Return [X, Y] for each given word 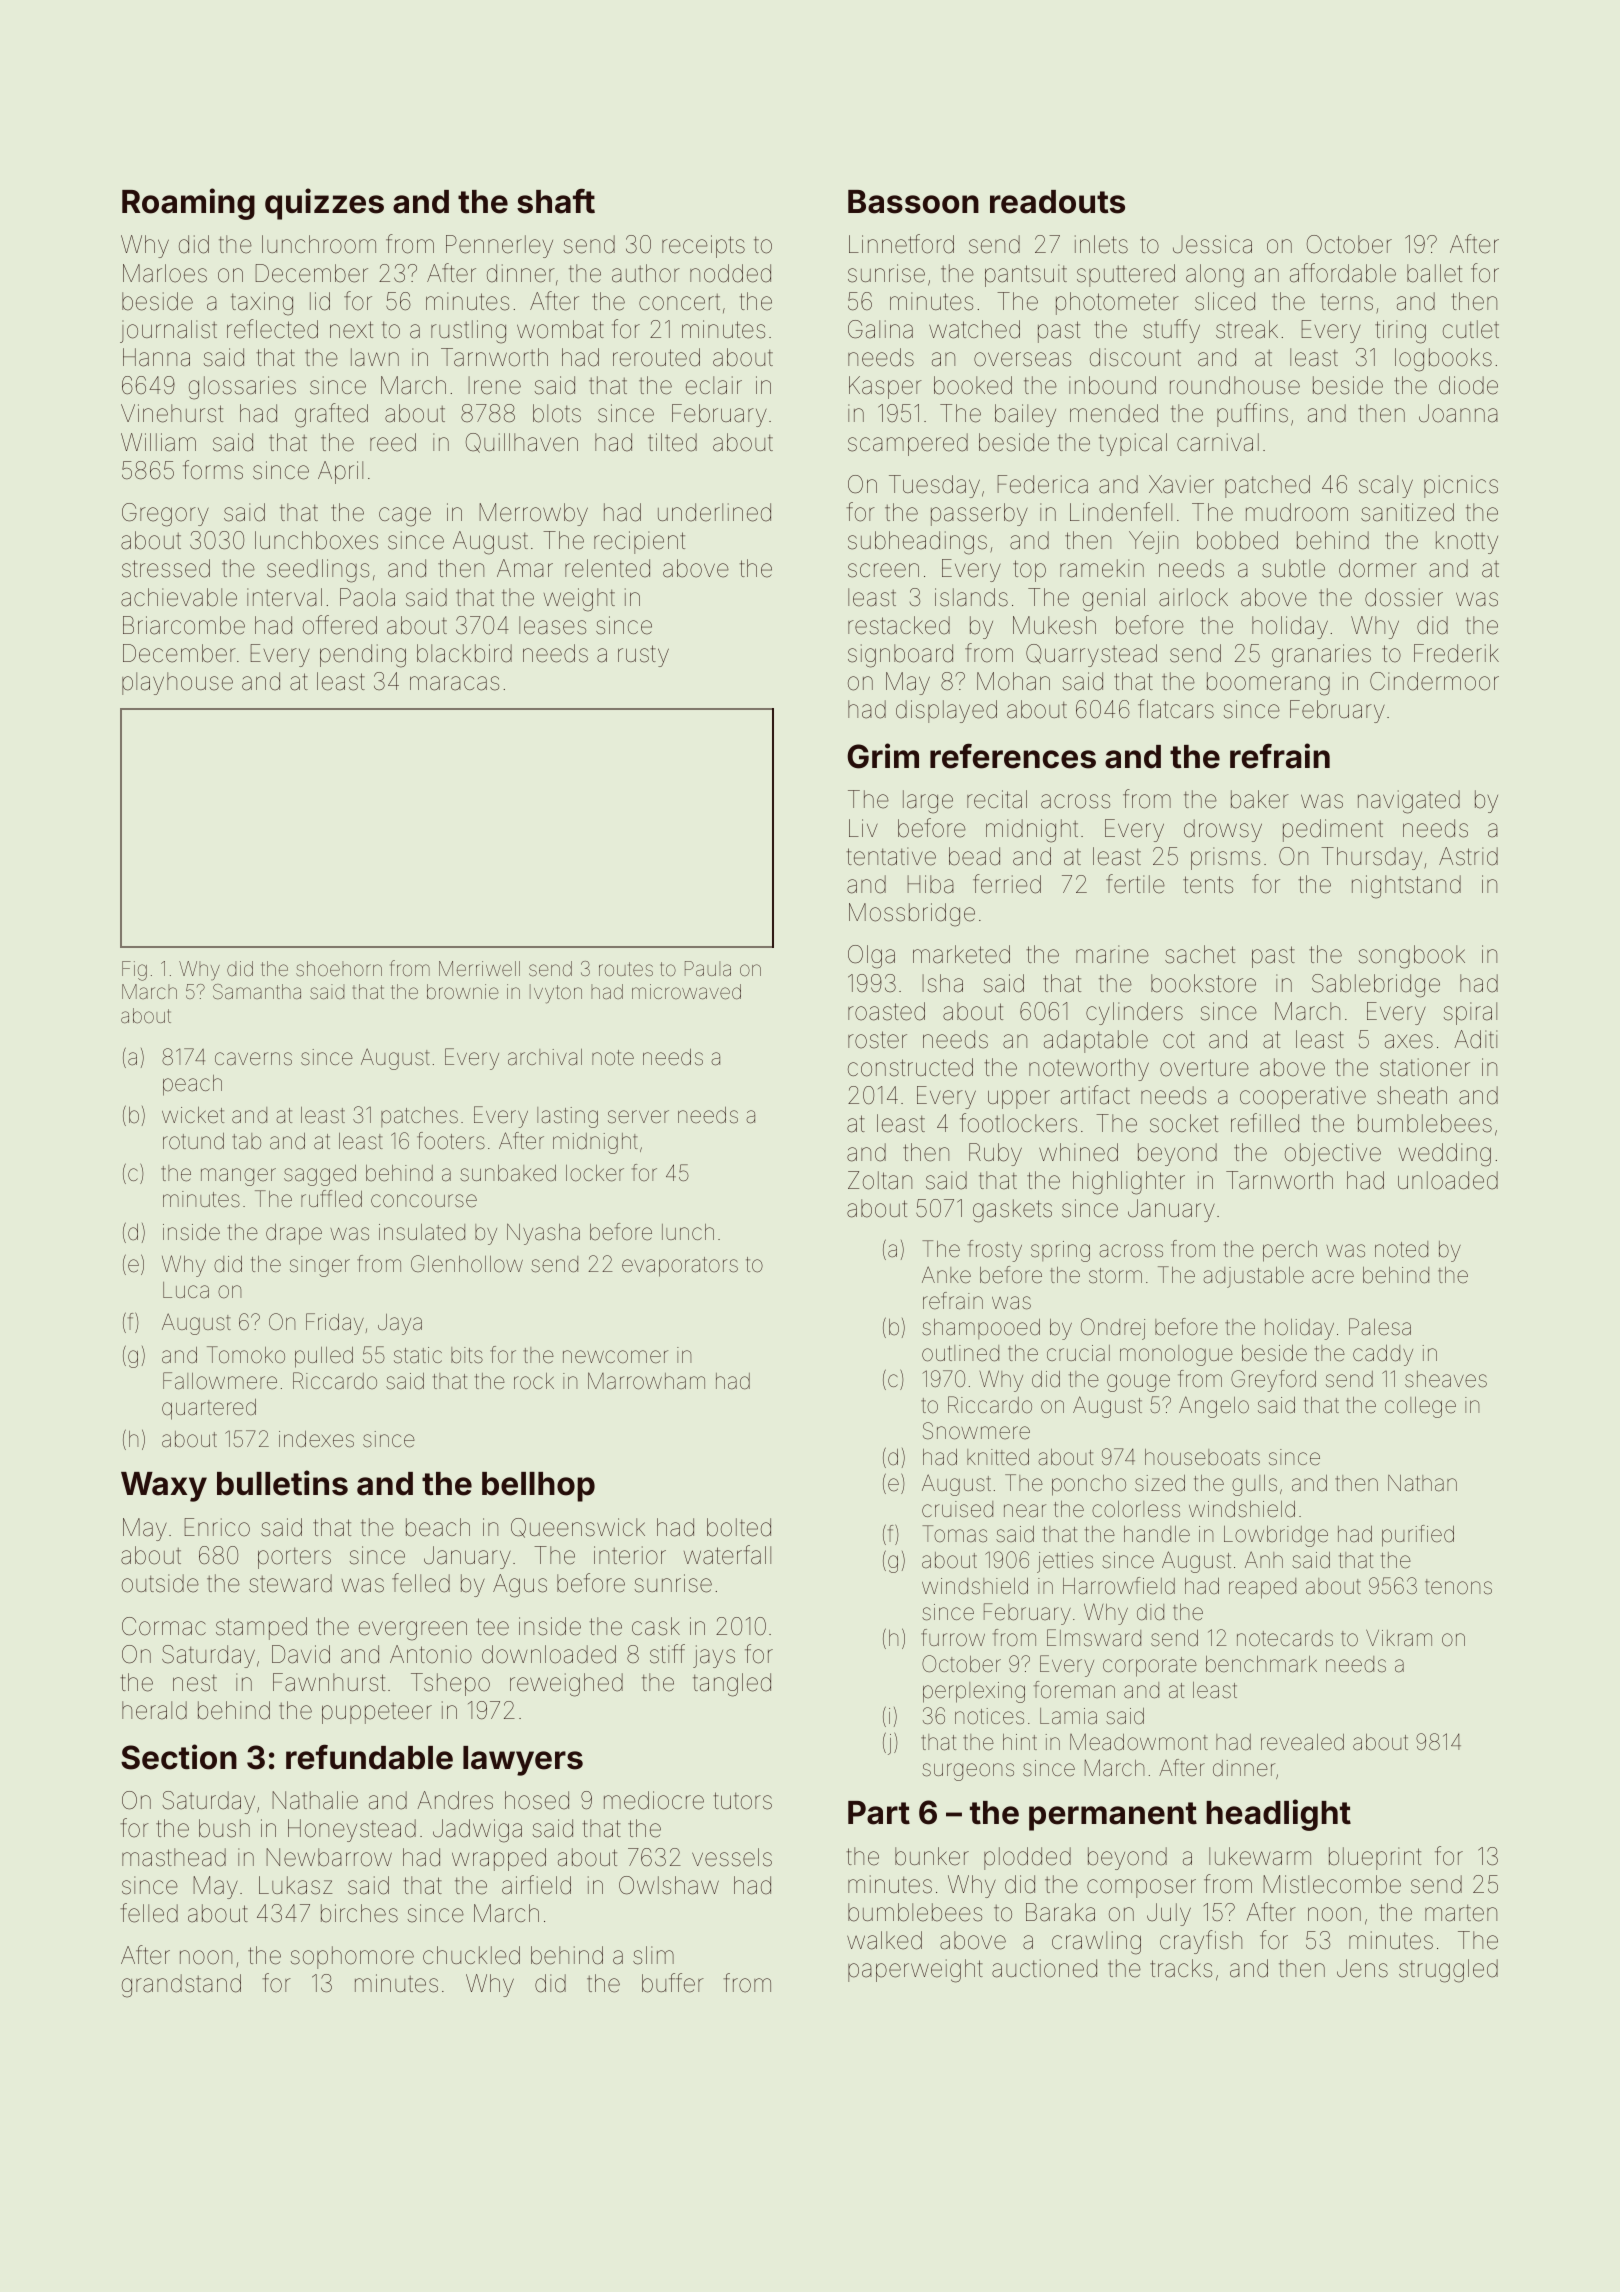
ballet [1434, 273]
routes [626, 969]
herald [154, 1710]
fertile [1135, 884]
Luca [186, 1290]
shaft [556, 201]
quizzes [324, 204]
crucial [1078, 1353]
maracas [454, 683]
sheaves [1446, 1379]
